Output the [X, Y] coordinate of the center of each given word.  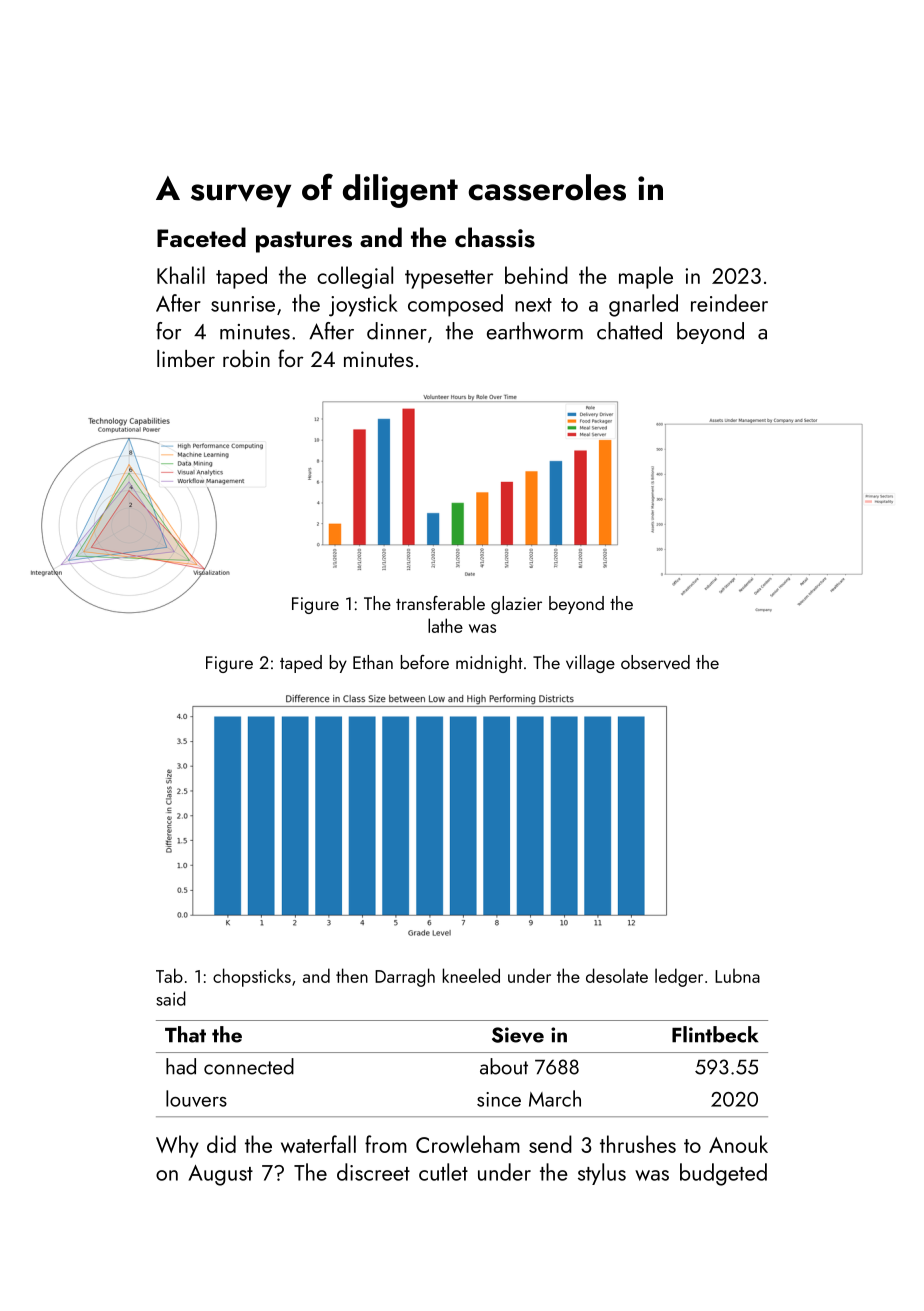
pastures [304, 242]
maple [646, 277]
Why [177, 1146]
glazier [516, 605]
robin [246, 358]
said [171, 998]
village [590, 664]
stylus [602, 1174]
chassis [495, 237]
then [352, 975]
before [425, 662]
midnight [489, 664]
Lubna [737, 975]
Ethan [373, 662]
